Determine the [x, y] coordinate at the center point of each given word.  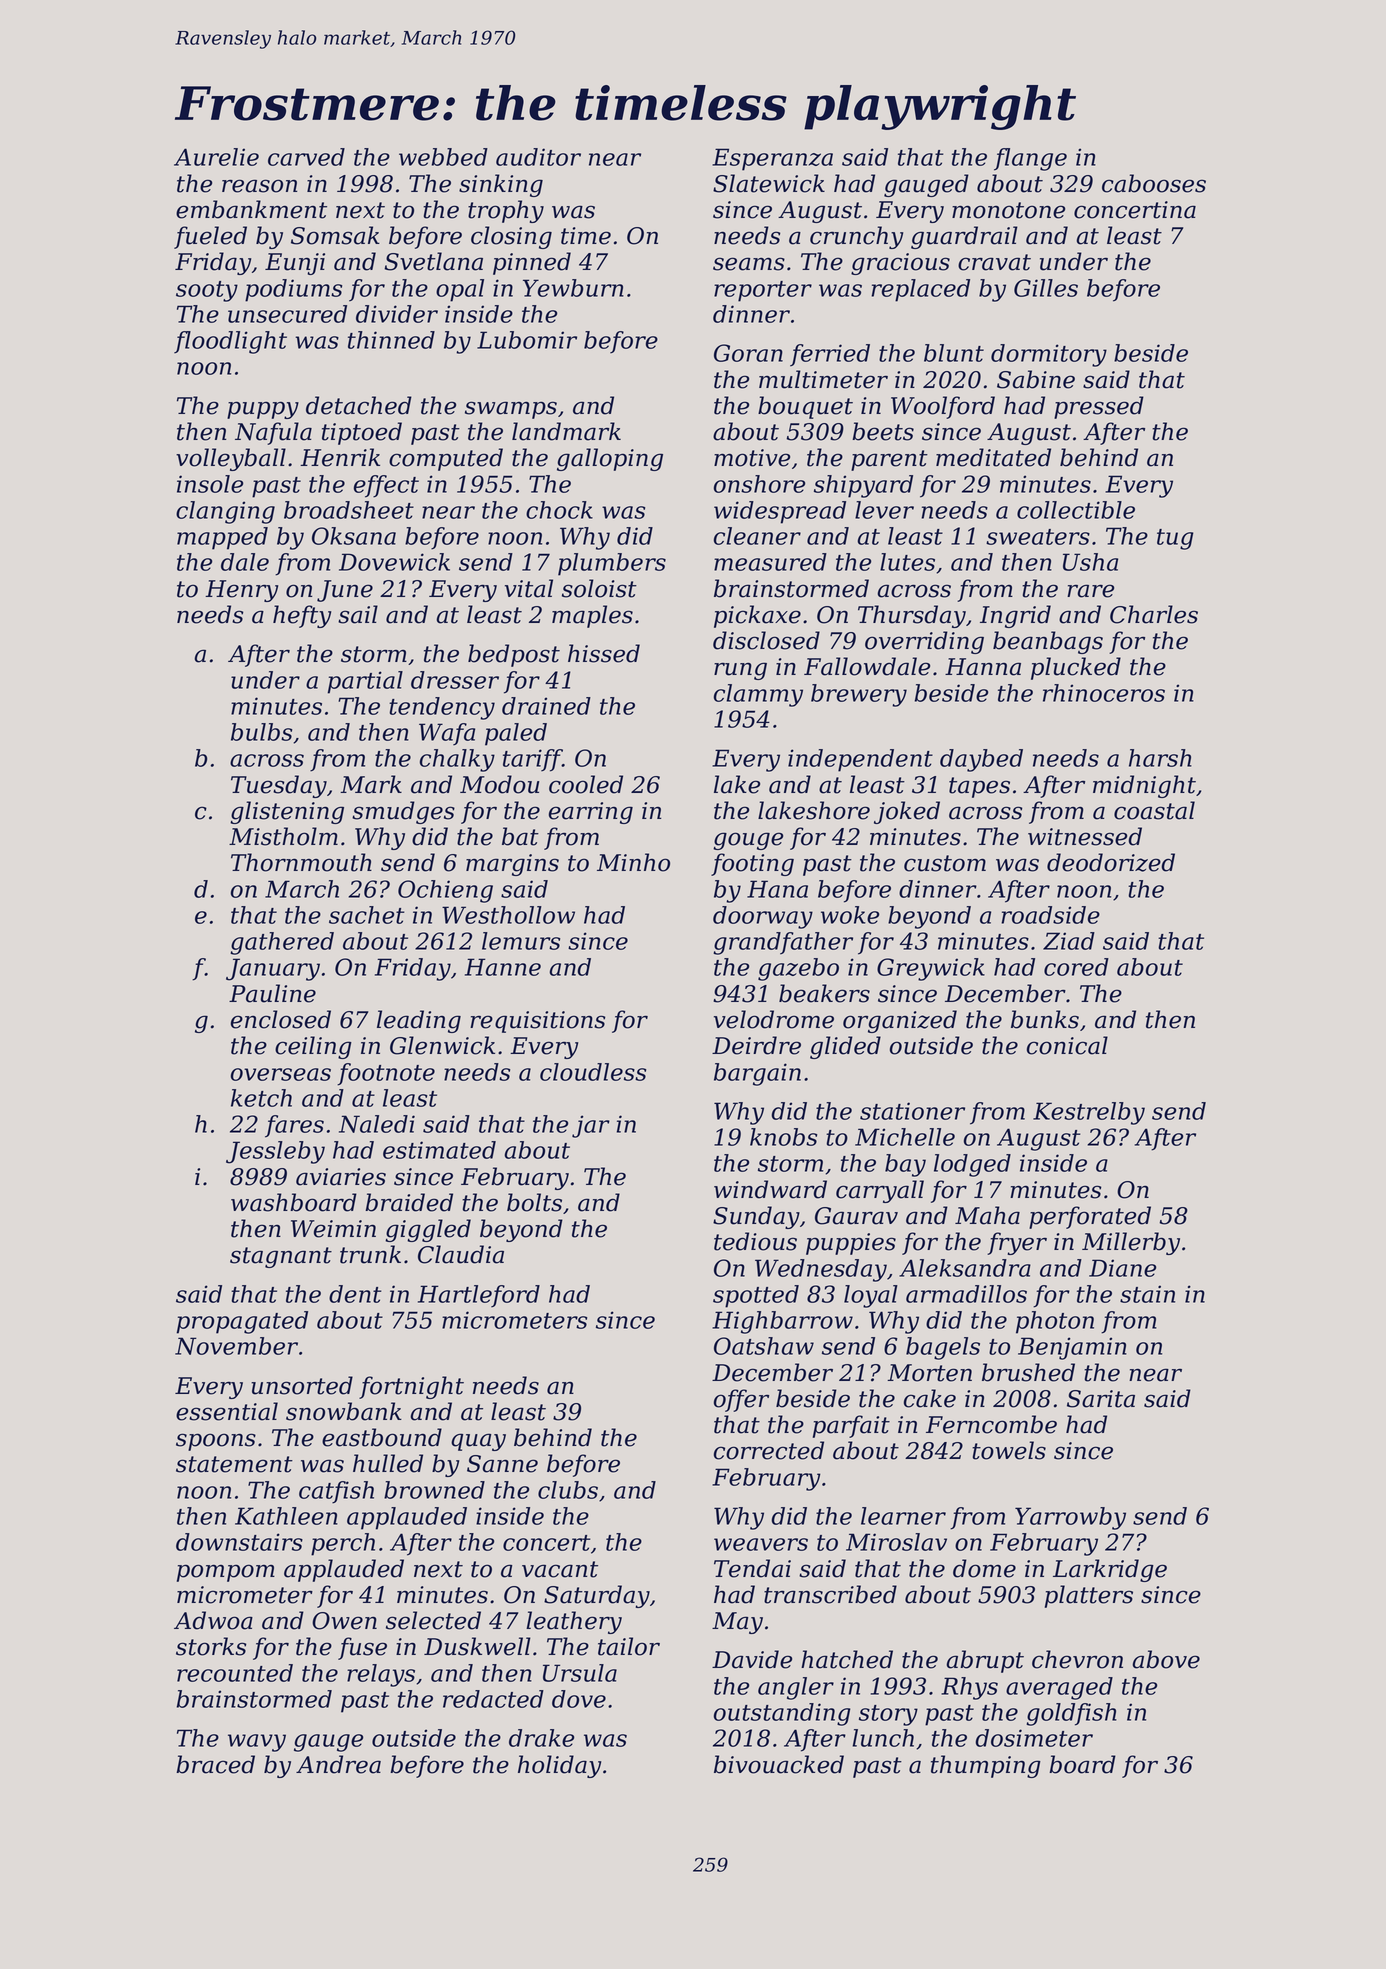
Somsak [335, 235]
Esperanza [772, 159]
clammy [758, 695]
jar [591, 1126]
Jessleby [275, 1152]
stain [1147, 1294]
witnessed [1085, 836]
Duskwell [477, 1646]
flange [1030, 159]
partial [365, 682]
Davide [752, 1659]
